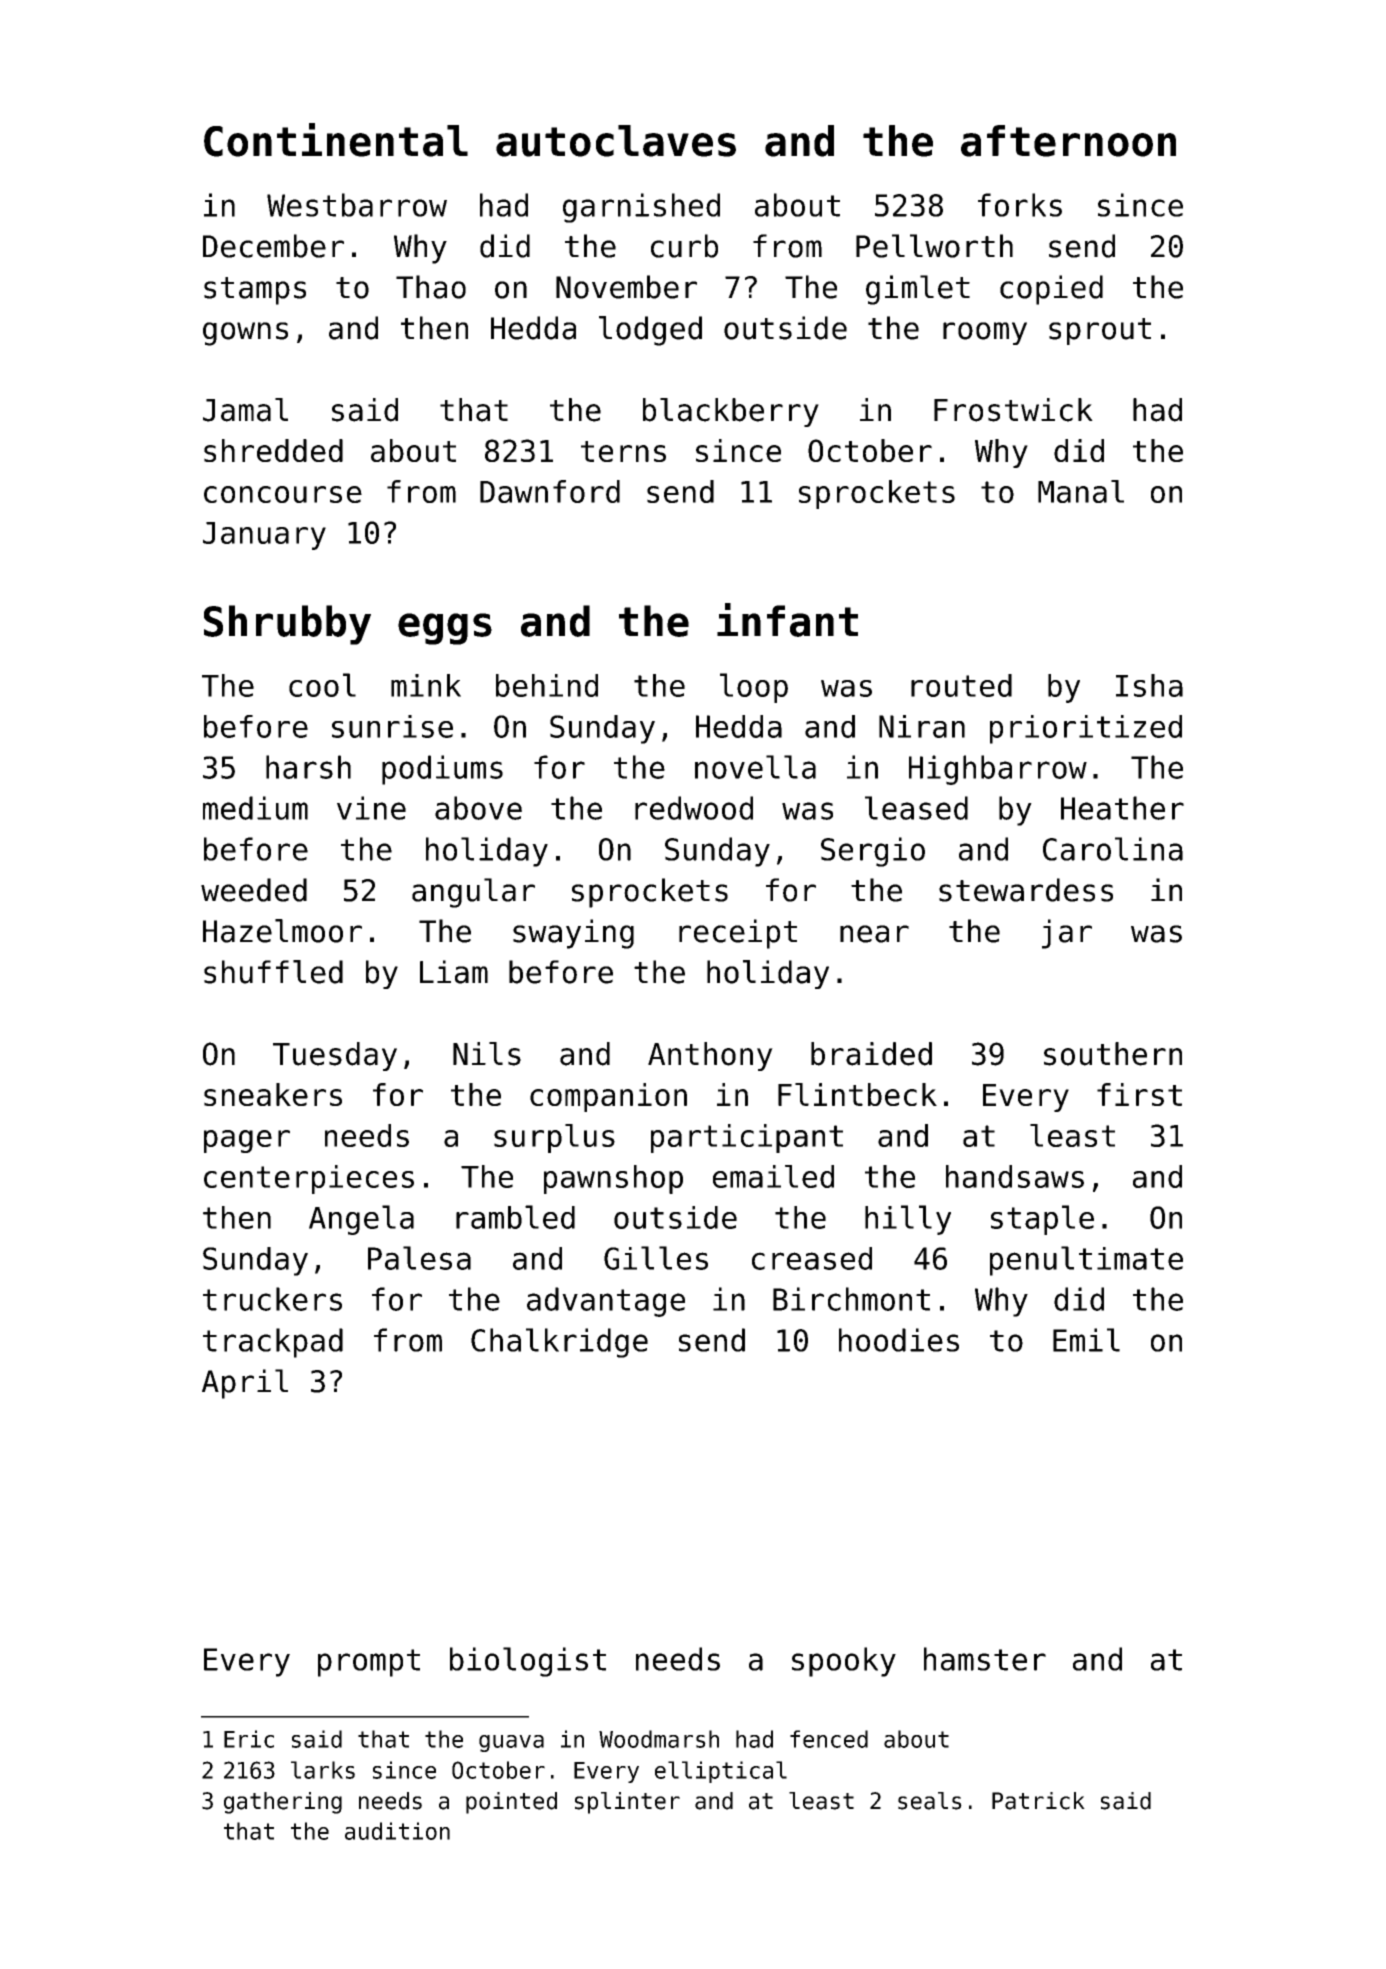  Describe the element at coordinates (245, 1384) in the screenshot. I see `April` at that location.
